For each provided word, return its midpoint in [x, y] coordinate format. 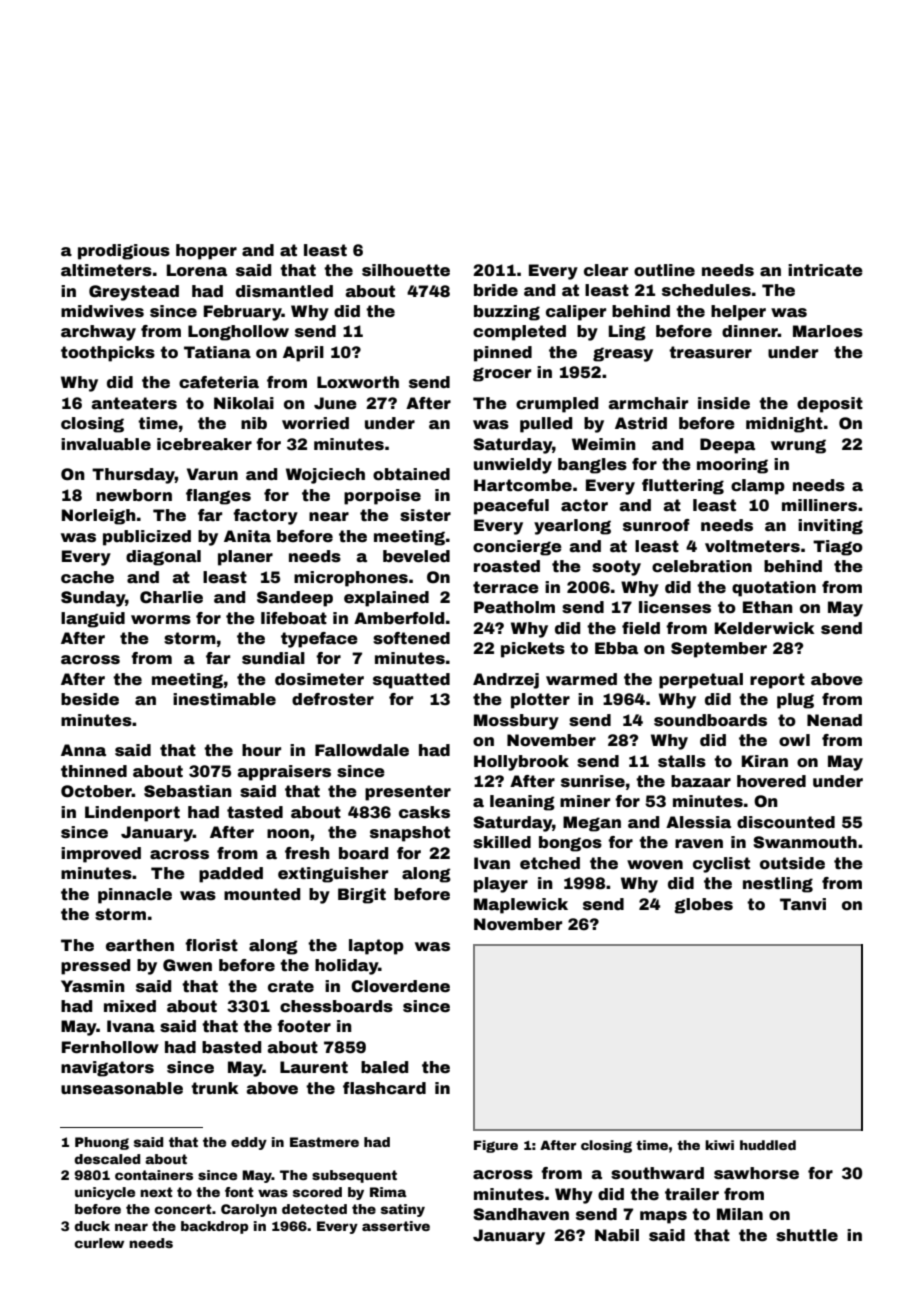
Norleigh [99, 517]
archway [98, 333]
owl [794, 740]
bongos [570, 844]
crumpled [557, 405]
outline [664, 270]
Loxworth [358, 382]
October [96, 791]
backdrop [214, 1227]
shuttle [807, 1235]
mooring [732, 466]
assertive [396, 1226]
